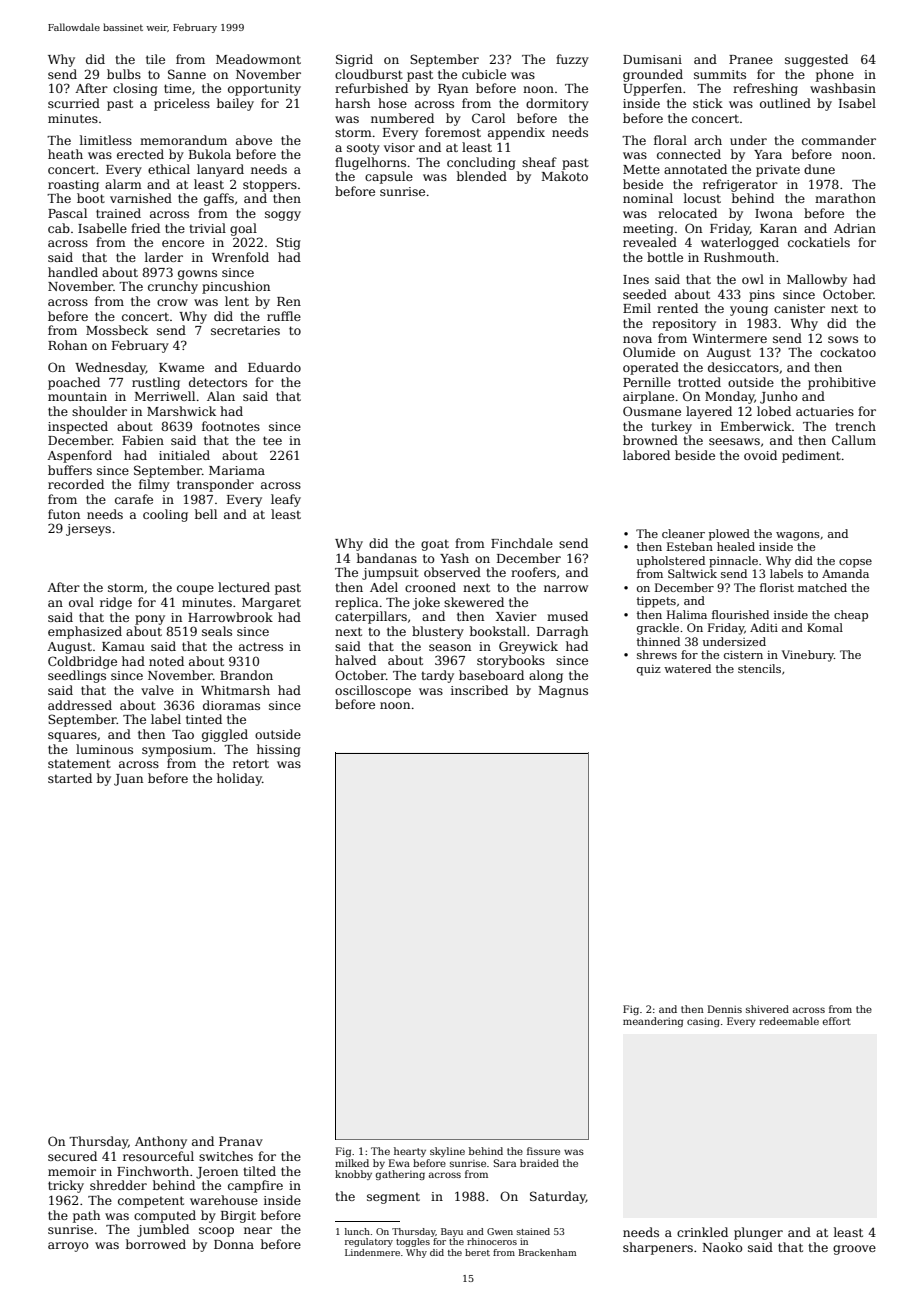 The image size is (924, 1308). What do you see at coordinates (740, 614) in the page?
I see `flourished` at bounding box center [740, 614].
